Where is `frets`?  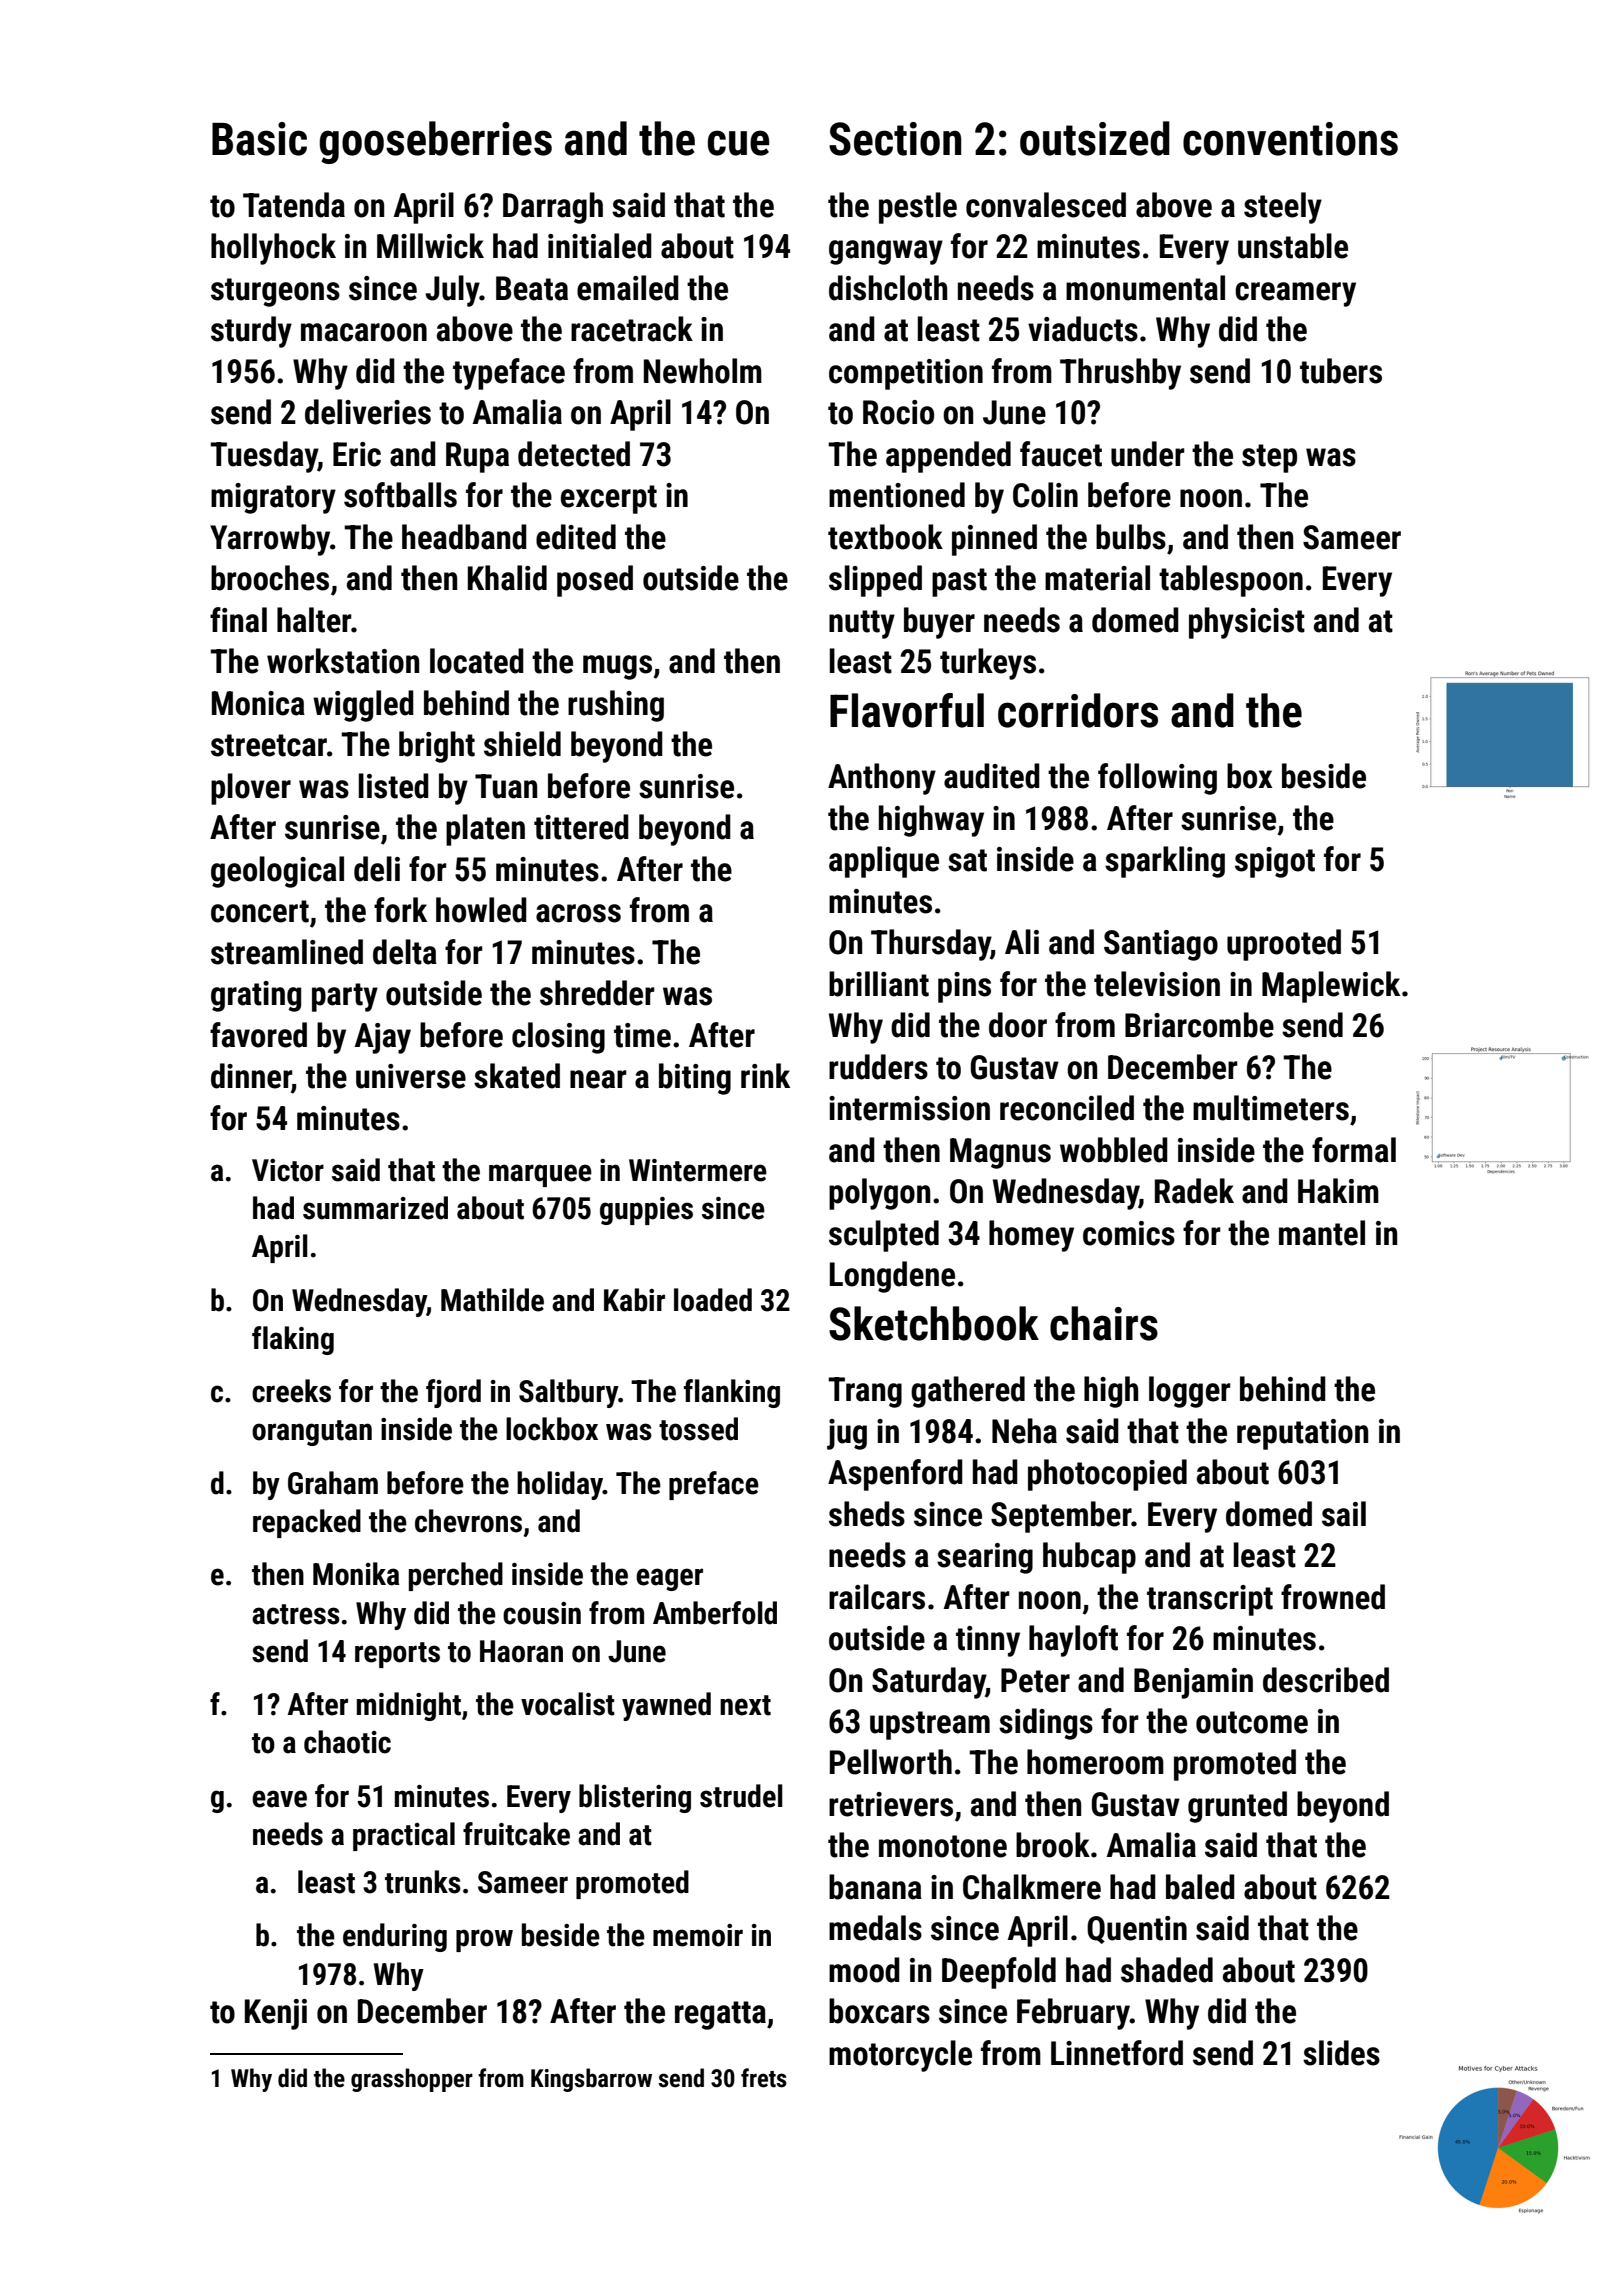
frets is located at coordinates (764, 2078).
